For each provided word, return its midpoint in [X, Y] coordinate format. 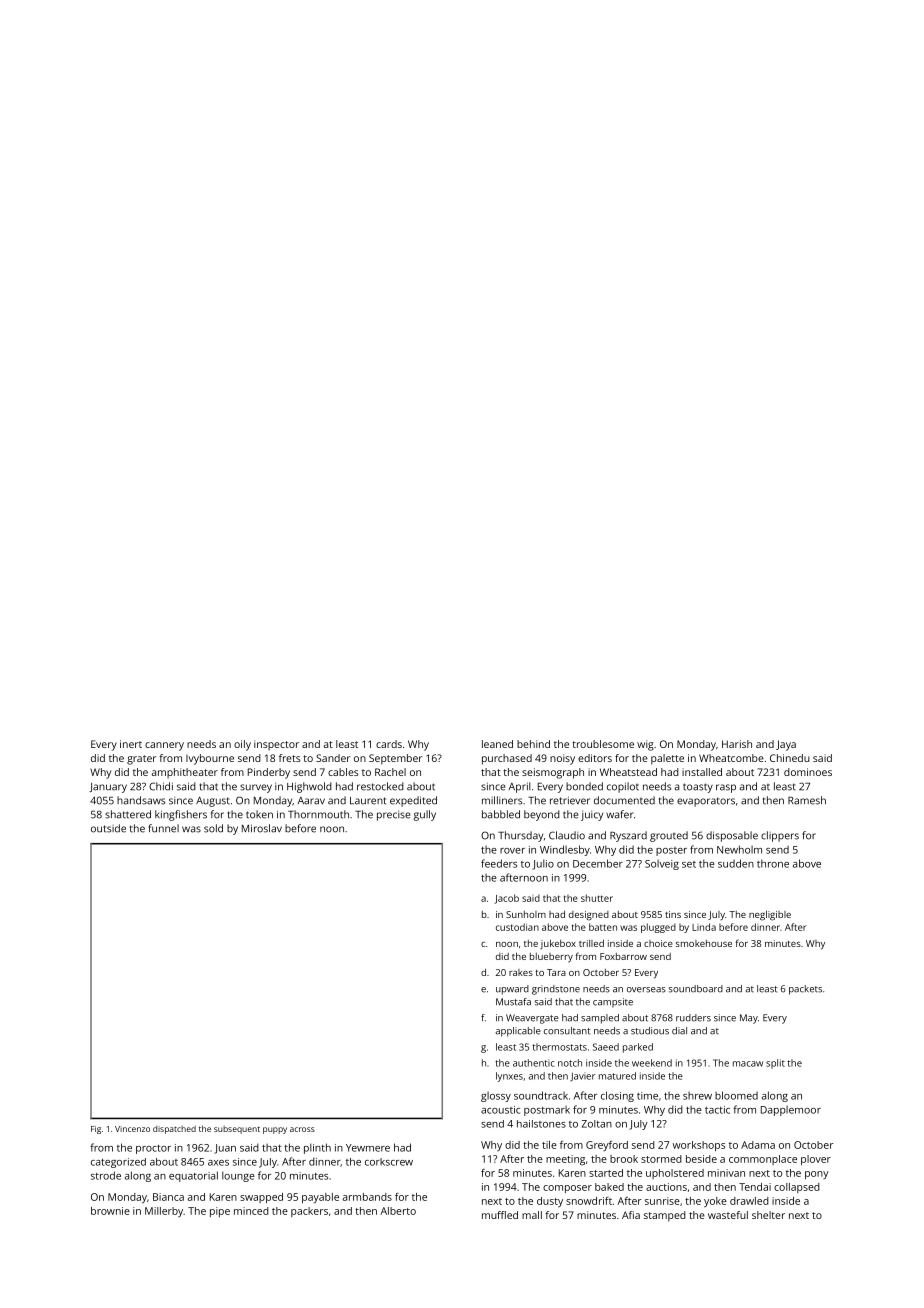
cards [389, 744]
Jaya [786, 745]
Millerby [164, 1212]
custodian [517, 927]
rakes [521, 972]
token [259, 814]
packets [805, 990]
